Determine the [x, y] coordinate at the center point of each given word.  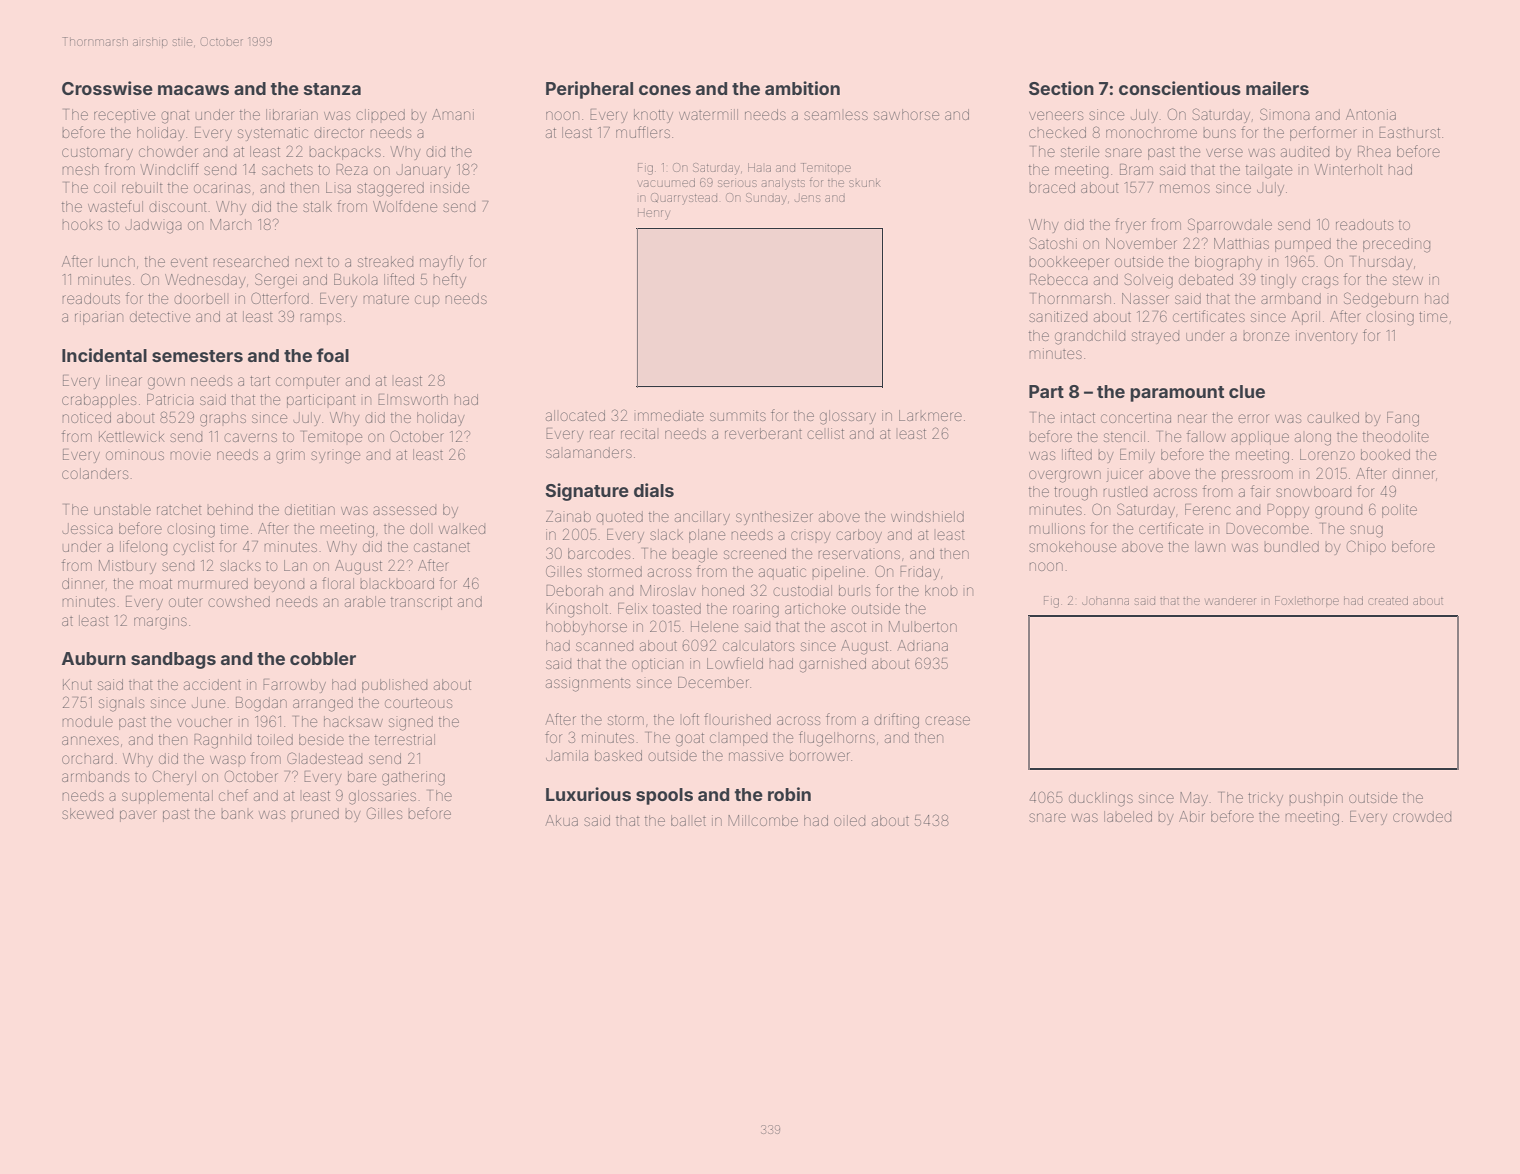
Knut [77, 684]
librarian [292, 114]
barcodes [599, 553]
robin [789, 794]
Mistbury [127, 567]
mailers [1277, 88]
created [1388, 600]
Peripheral [589, 90]
